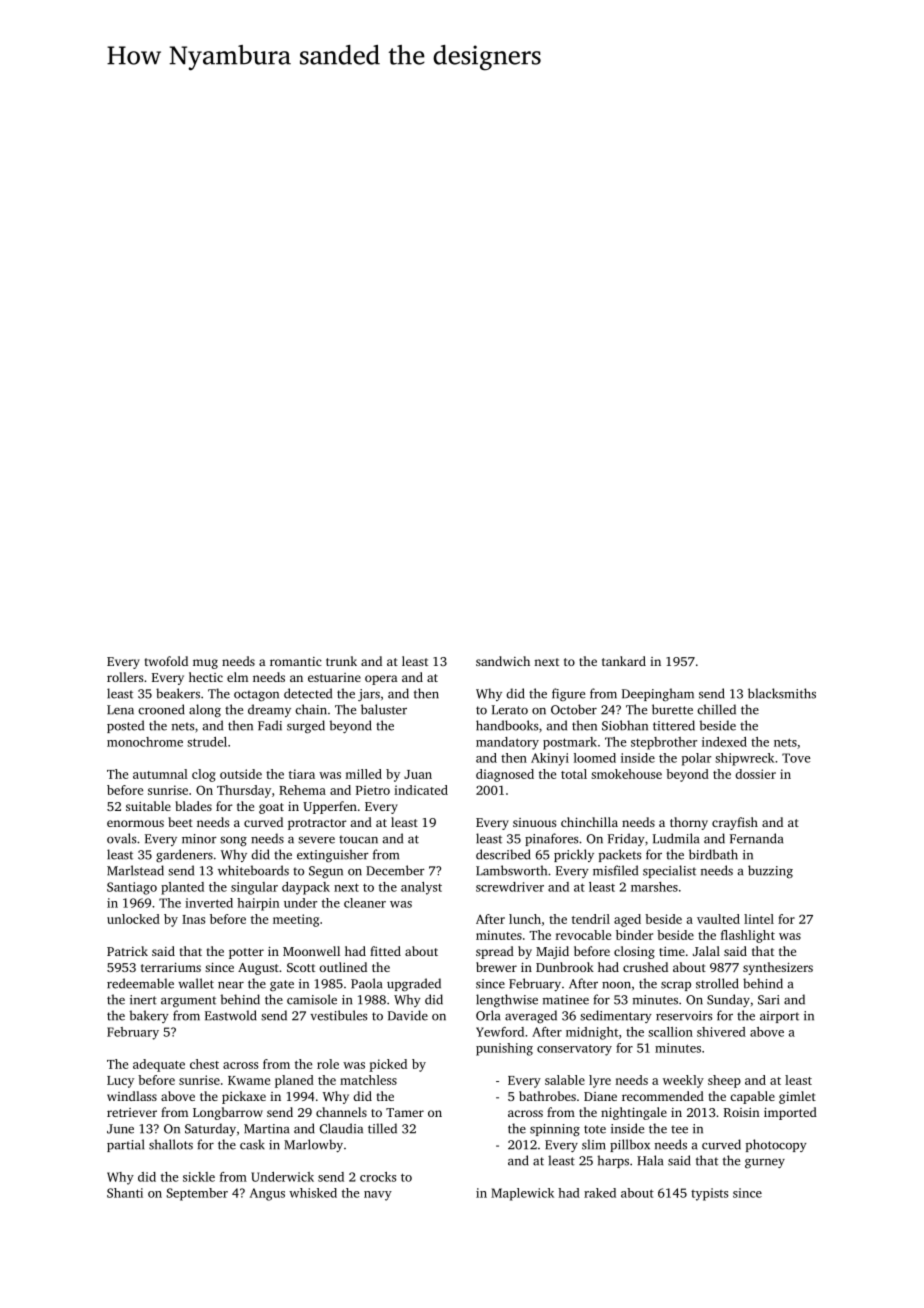 This document has height=1308, width=924. What do you see at coordinates (547, 1096) in the document?
I see `bathrobes` at bounding box center [547, 1096].
